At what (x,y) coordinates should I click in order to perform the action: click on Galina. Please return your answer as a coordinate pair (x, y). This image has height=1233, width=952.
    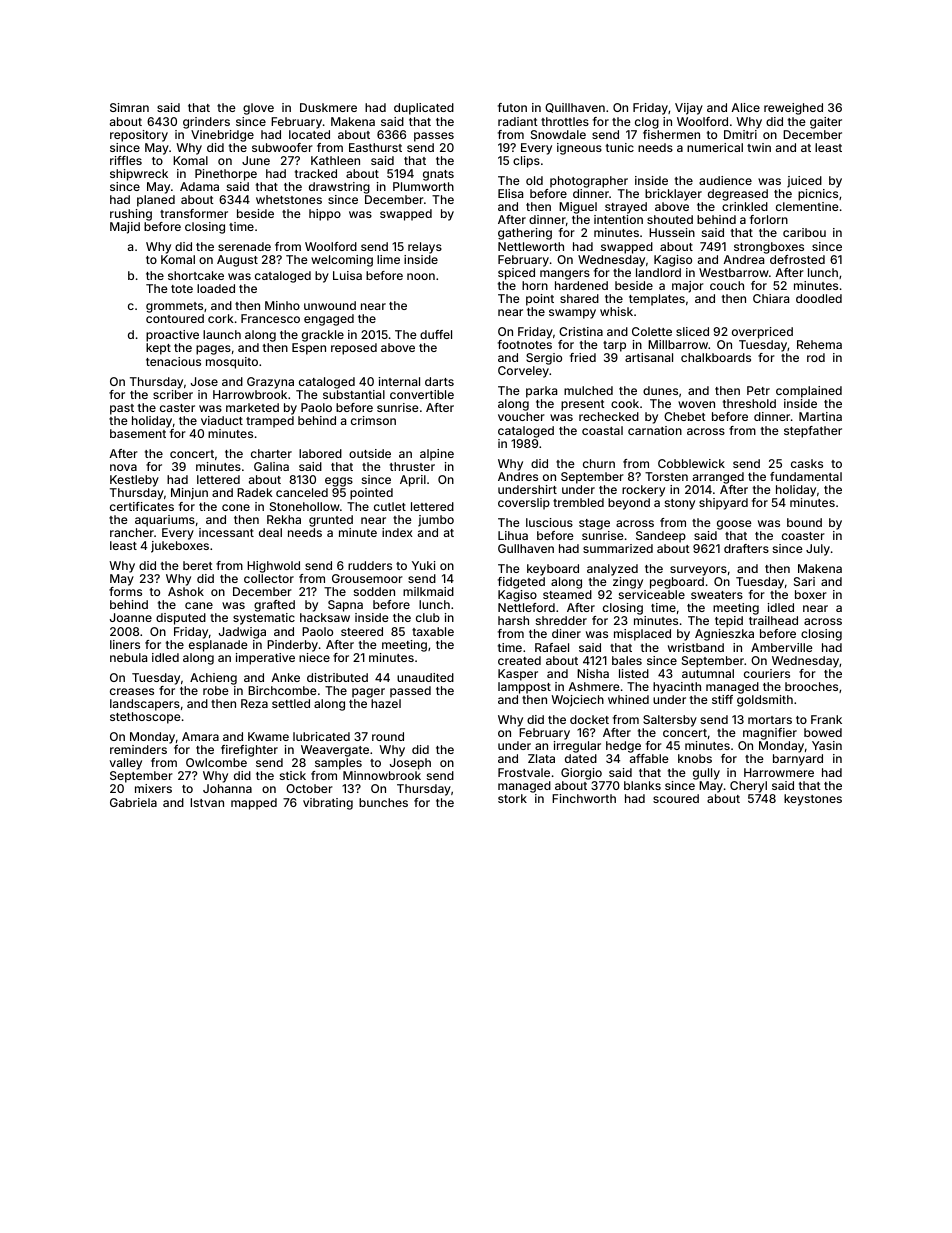
    Looking at the image, I should click on (271, 466).
